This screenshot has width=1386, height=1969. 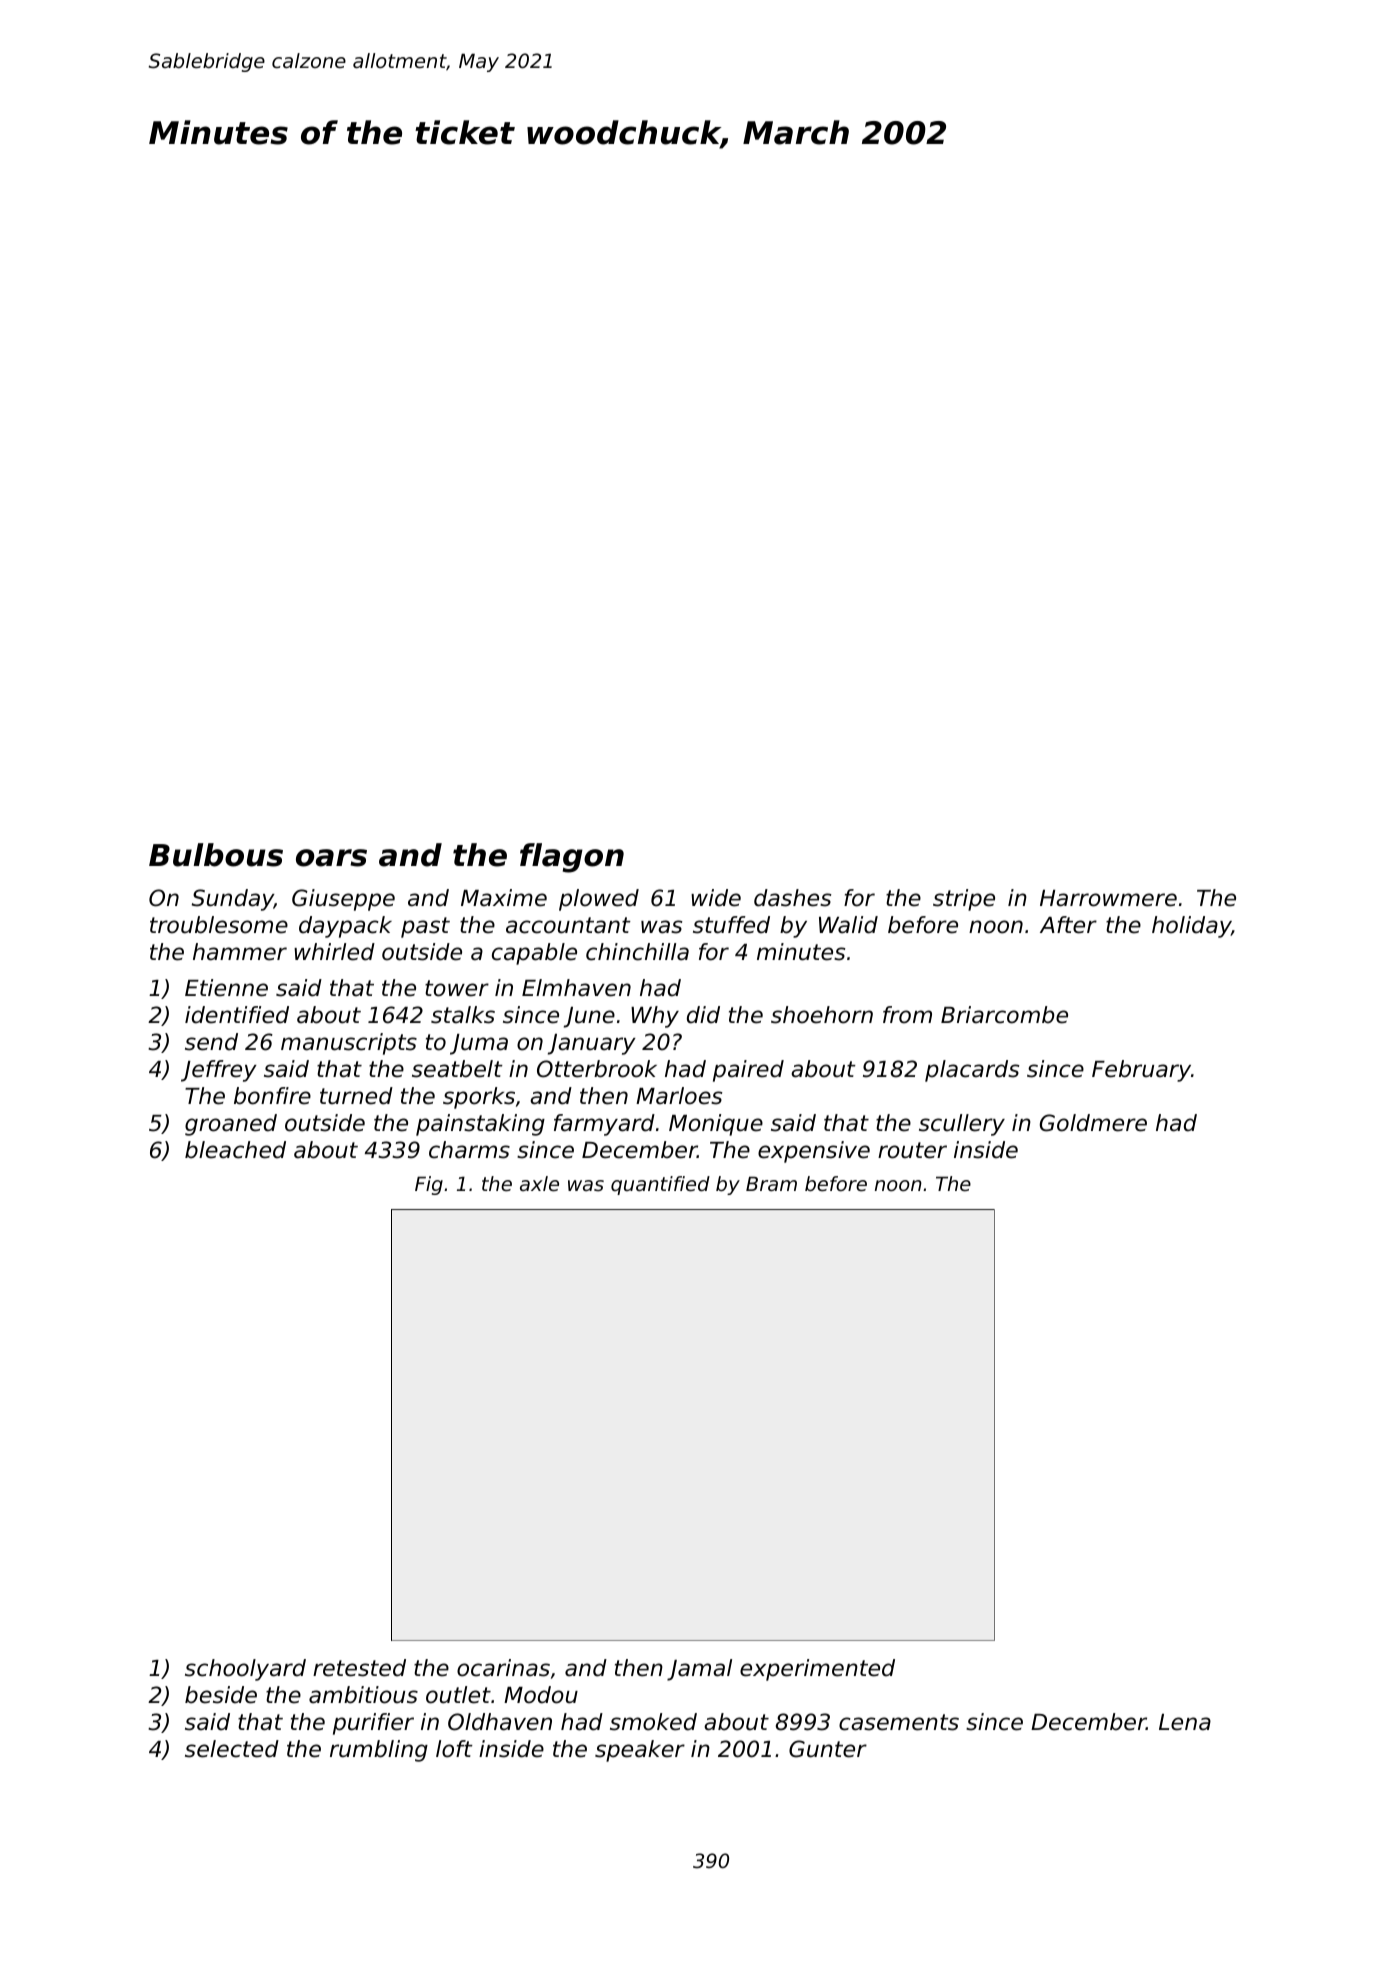 I want to click on Jamal, so click(x=699, y=1670).
